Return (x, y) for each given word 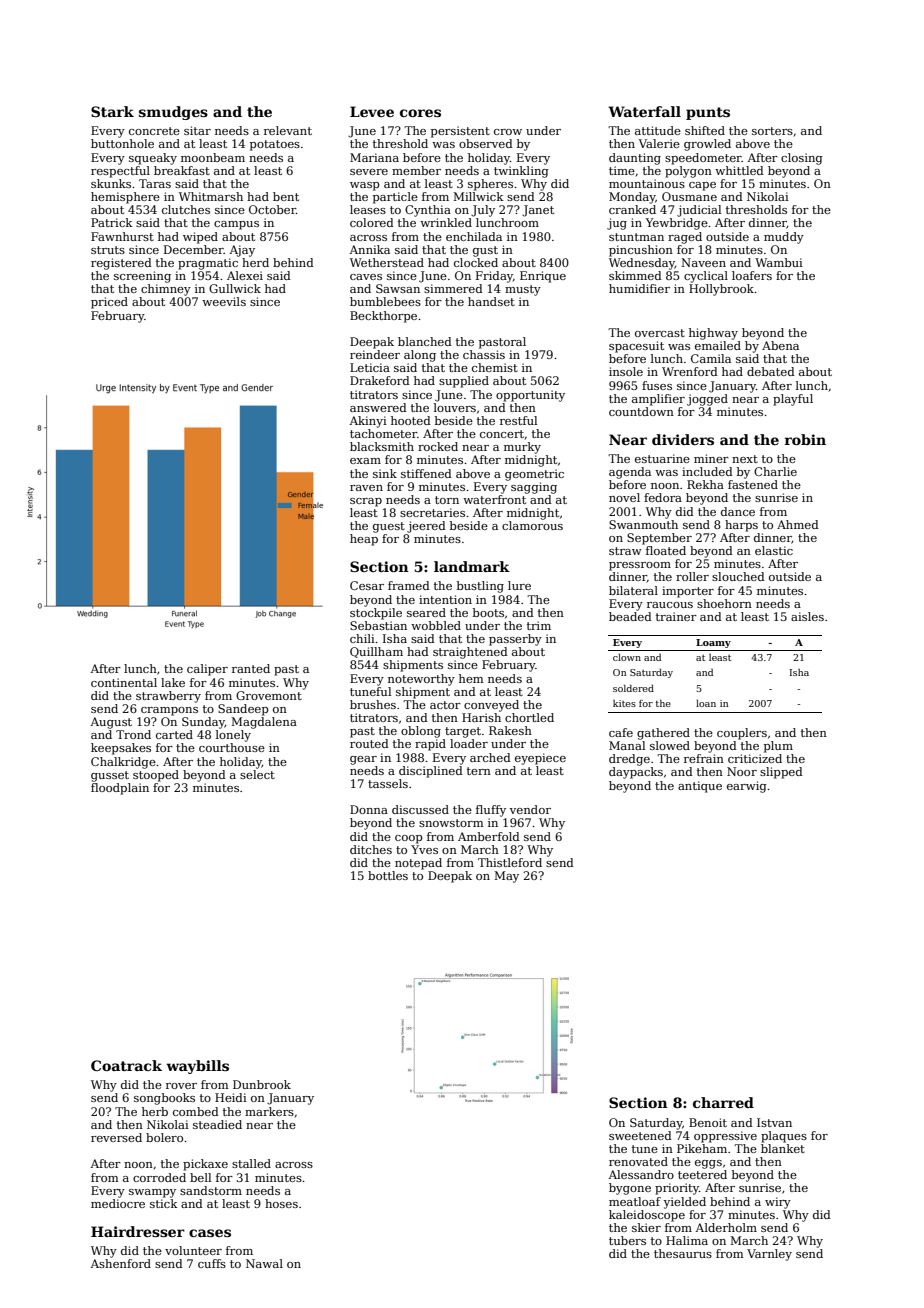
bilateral (633, 590)
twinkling (521, 172)
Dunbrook (262, 1084)
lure (519, 585)
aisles (807, 616)
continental (124, 682)
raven (366, 488)
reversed (116, 1137)
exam (365, 461)
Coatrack (126, 1065)
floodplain (120, 789)
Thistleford (510, 862)
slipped (781, 773)
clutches (186, 209)
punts (708, 113)
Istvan (774, 1122)
